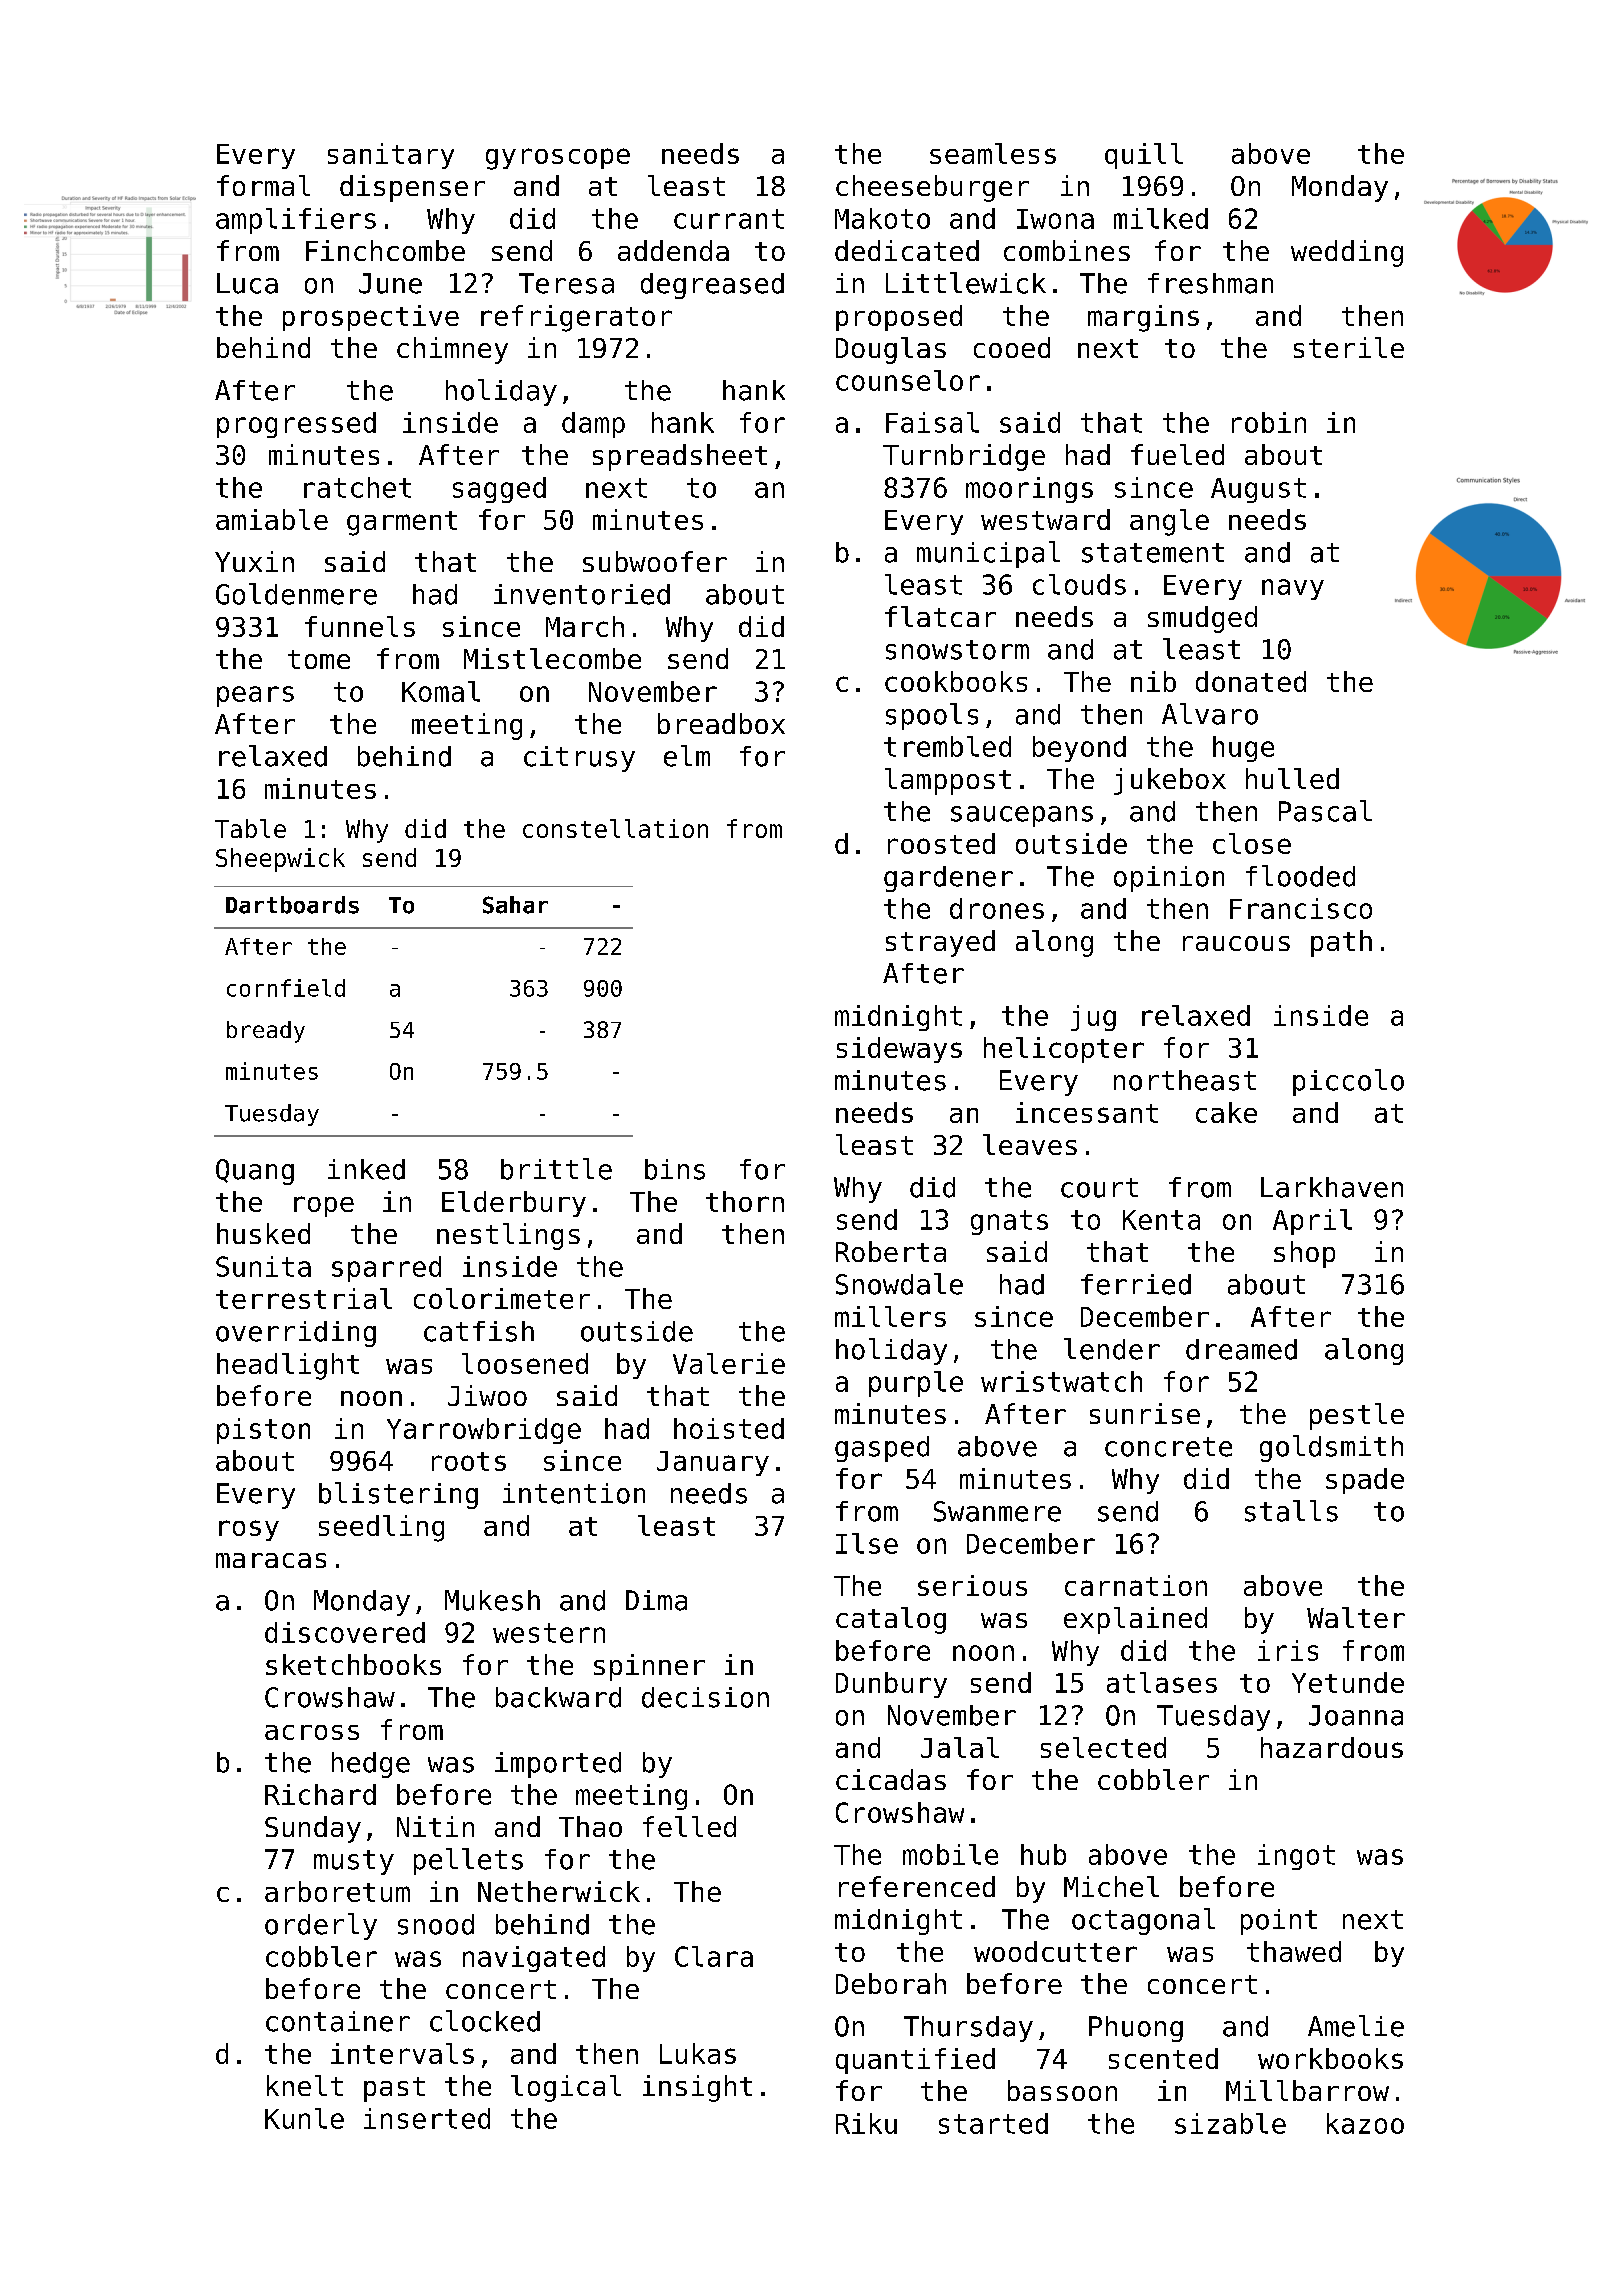 Image resolution: width=1620 pixels, height=2292 pixels. Describe the element at coordinates (890, 1316) in the screenshot. I see `millers` at that location.
